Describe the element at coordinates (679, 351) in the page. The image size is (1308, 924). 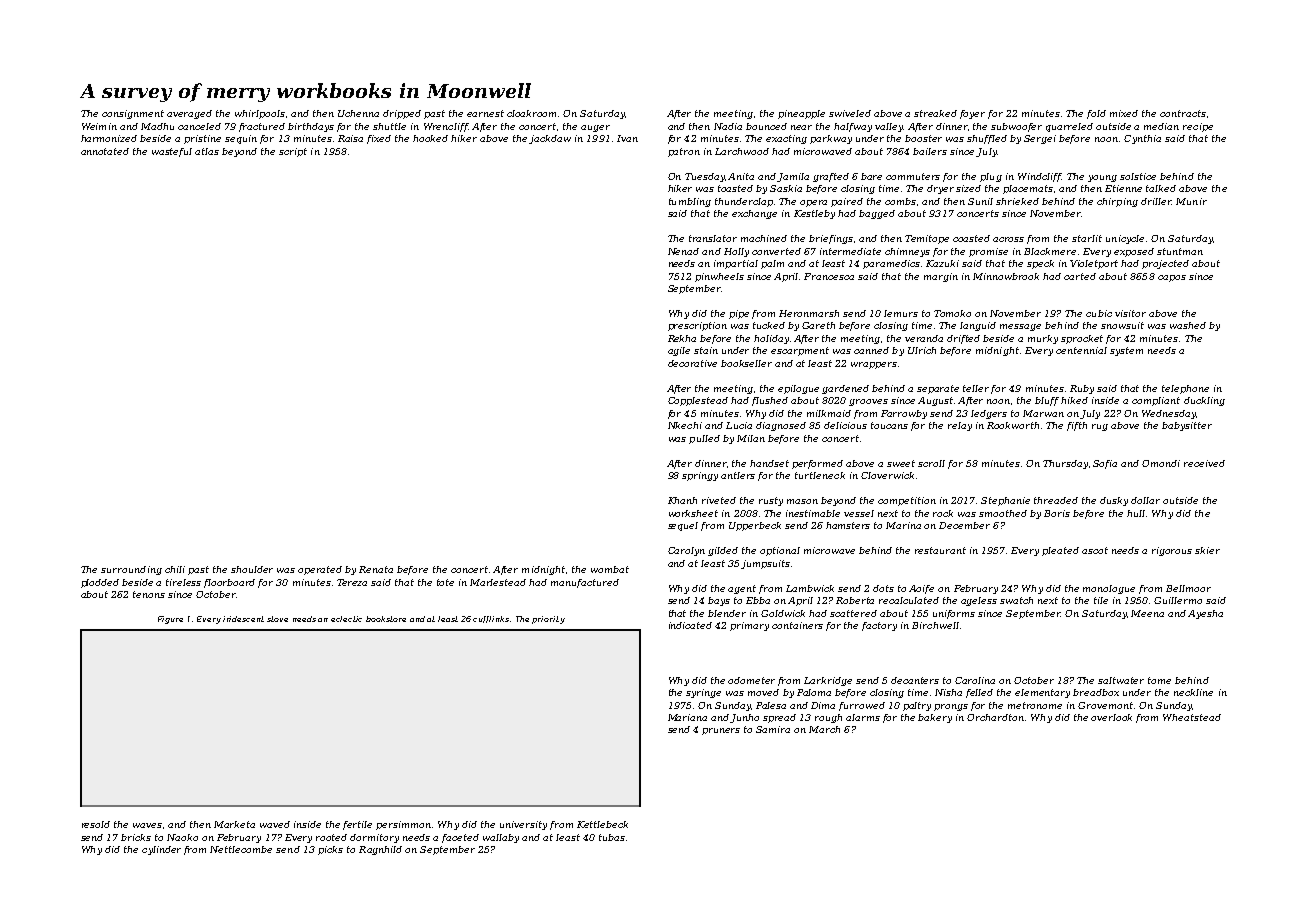
I see `agile` at that location.
